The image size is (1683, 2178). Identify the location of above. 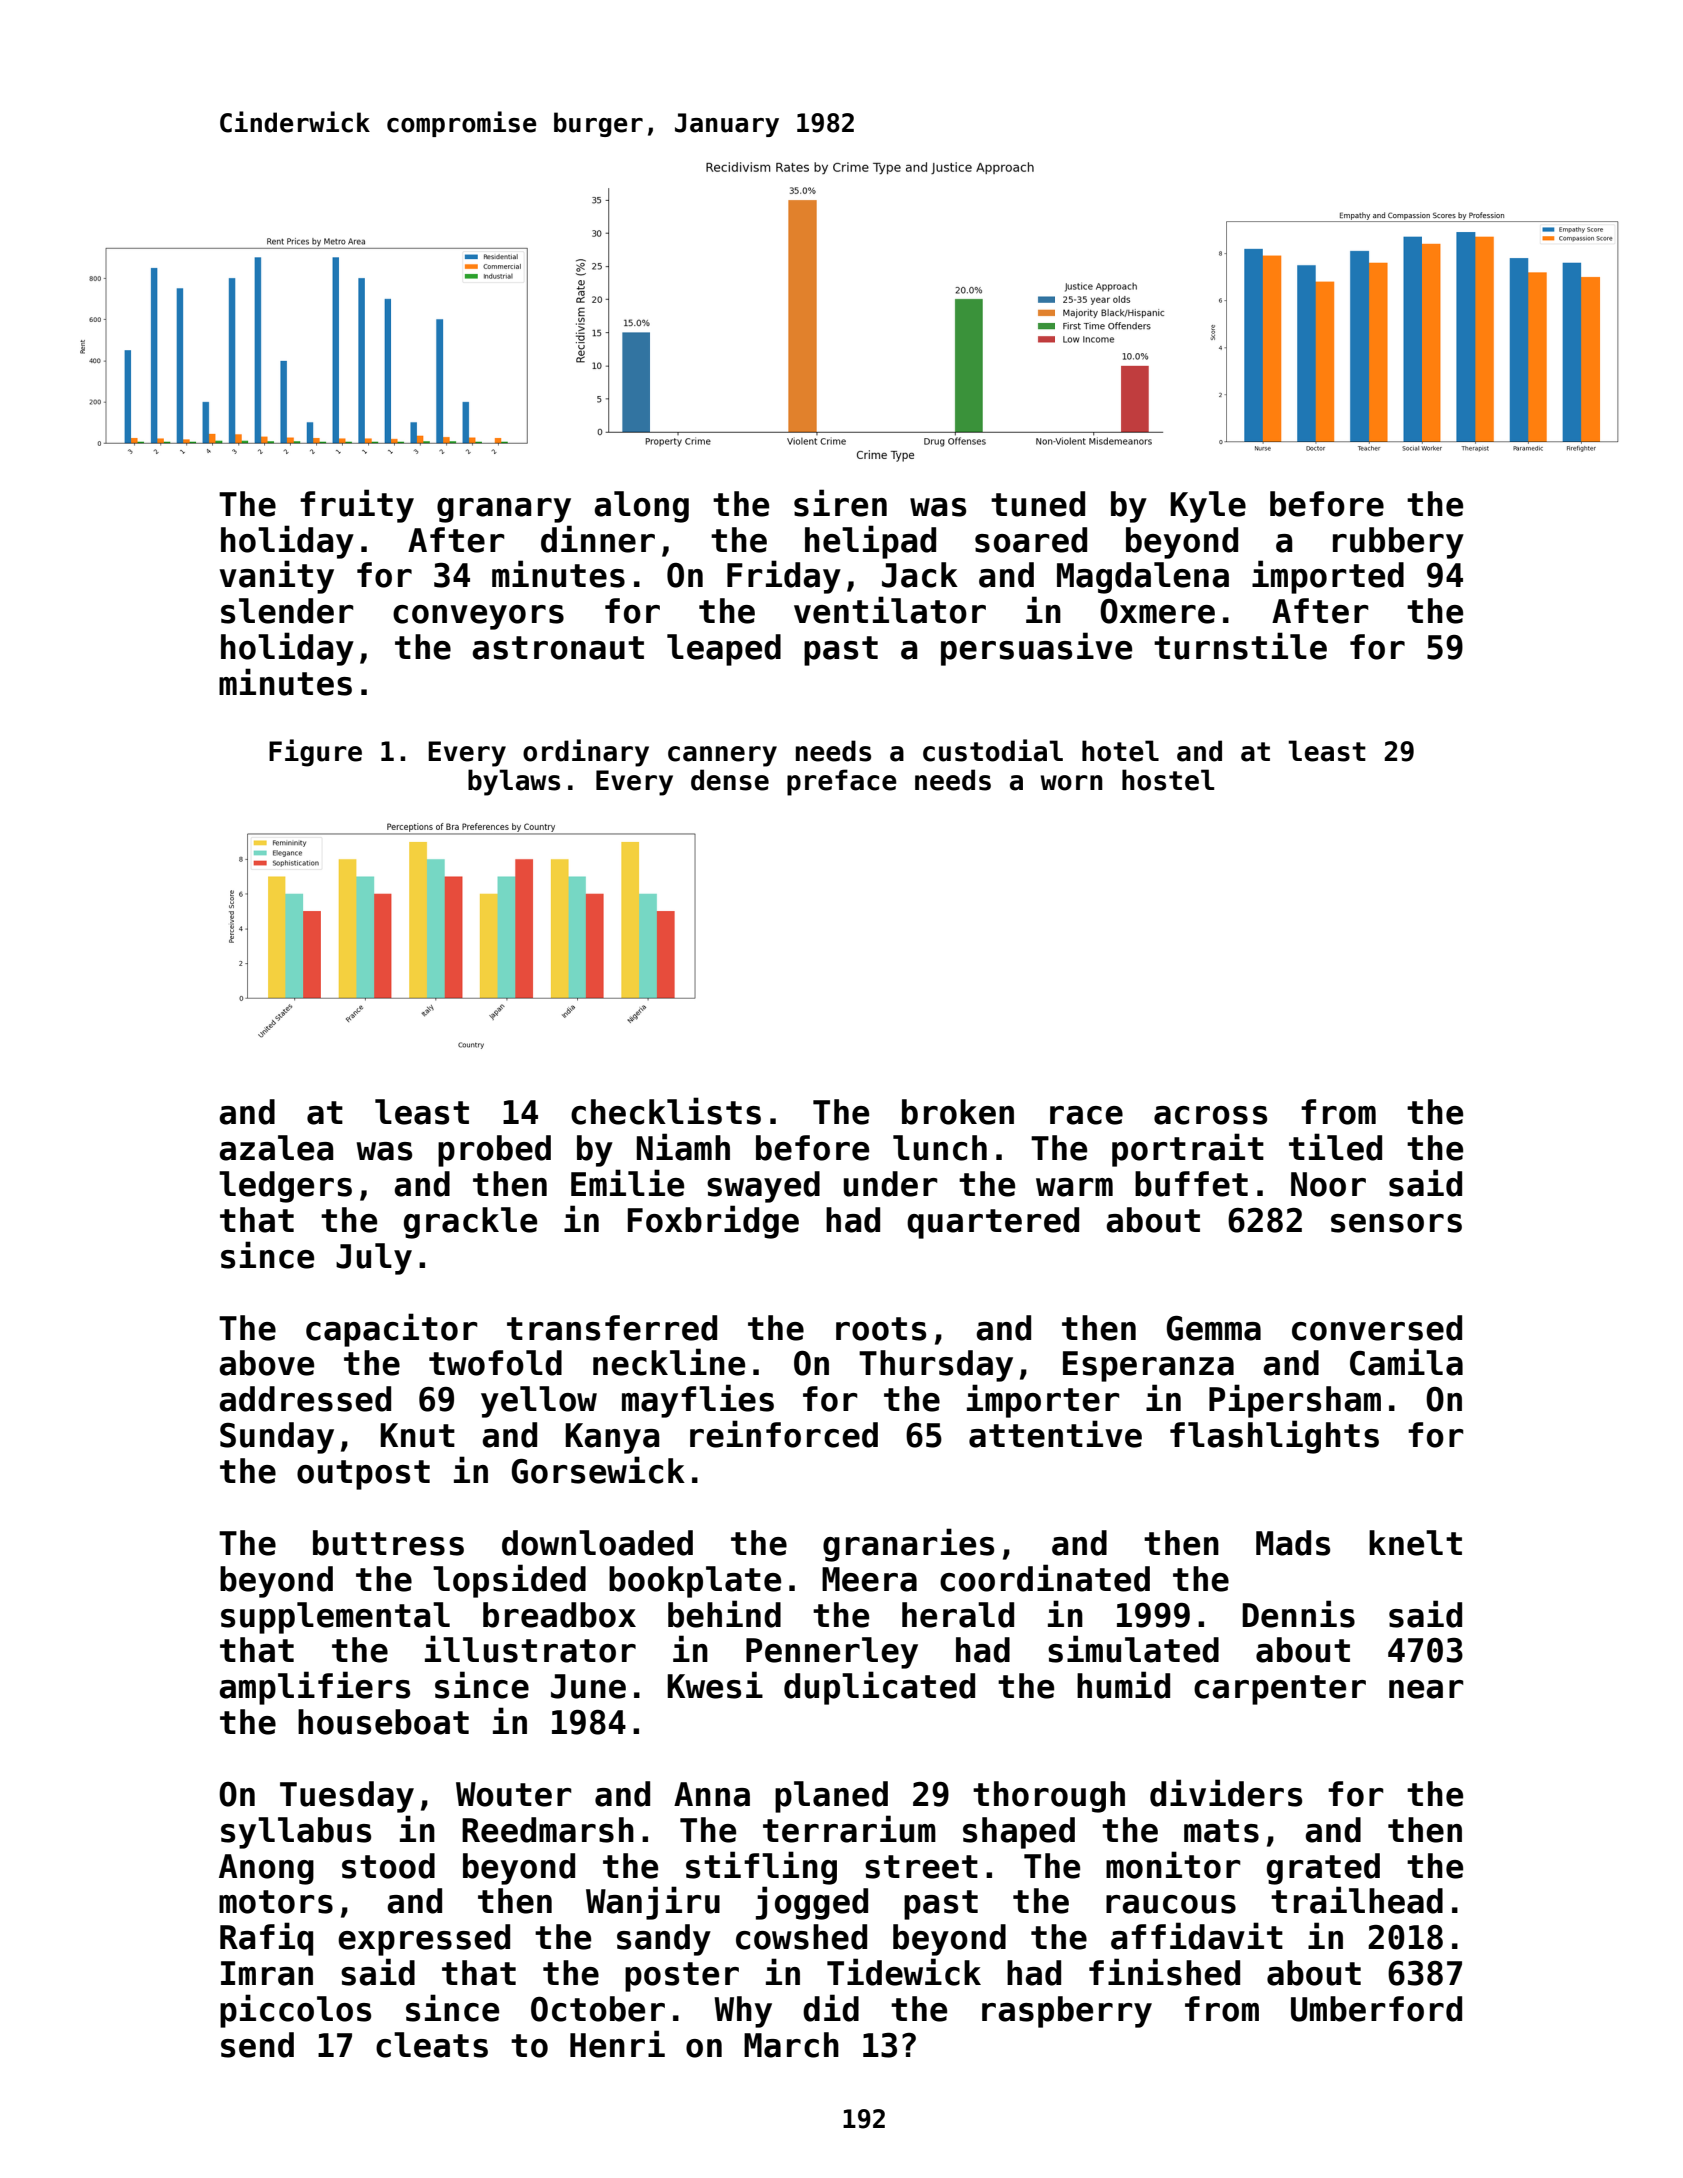
(266, 1363).
